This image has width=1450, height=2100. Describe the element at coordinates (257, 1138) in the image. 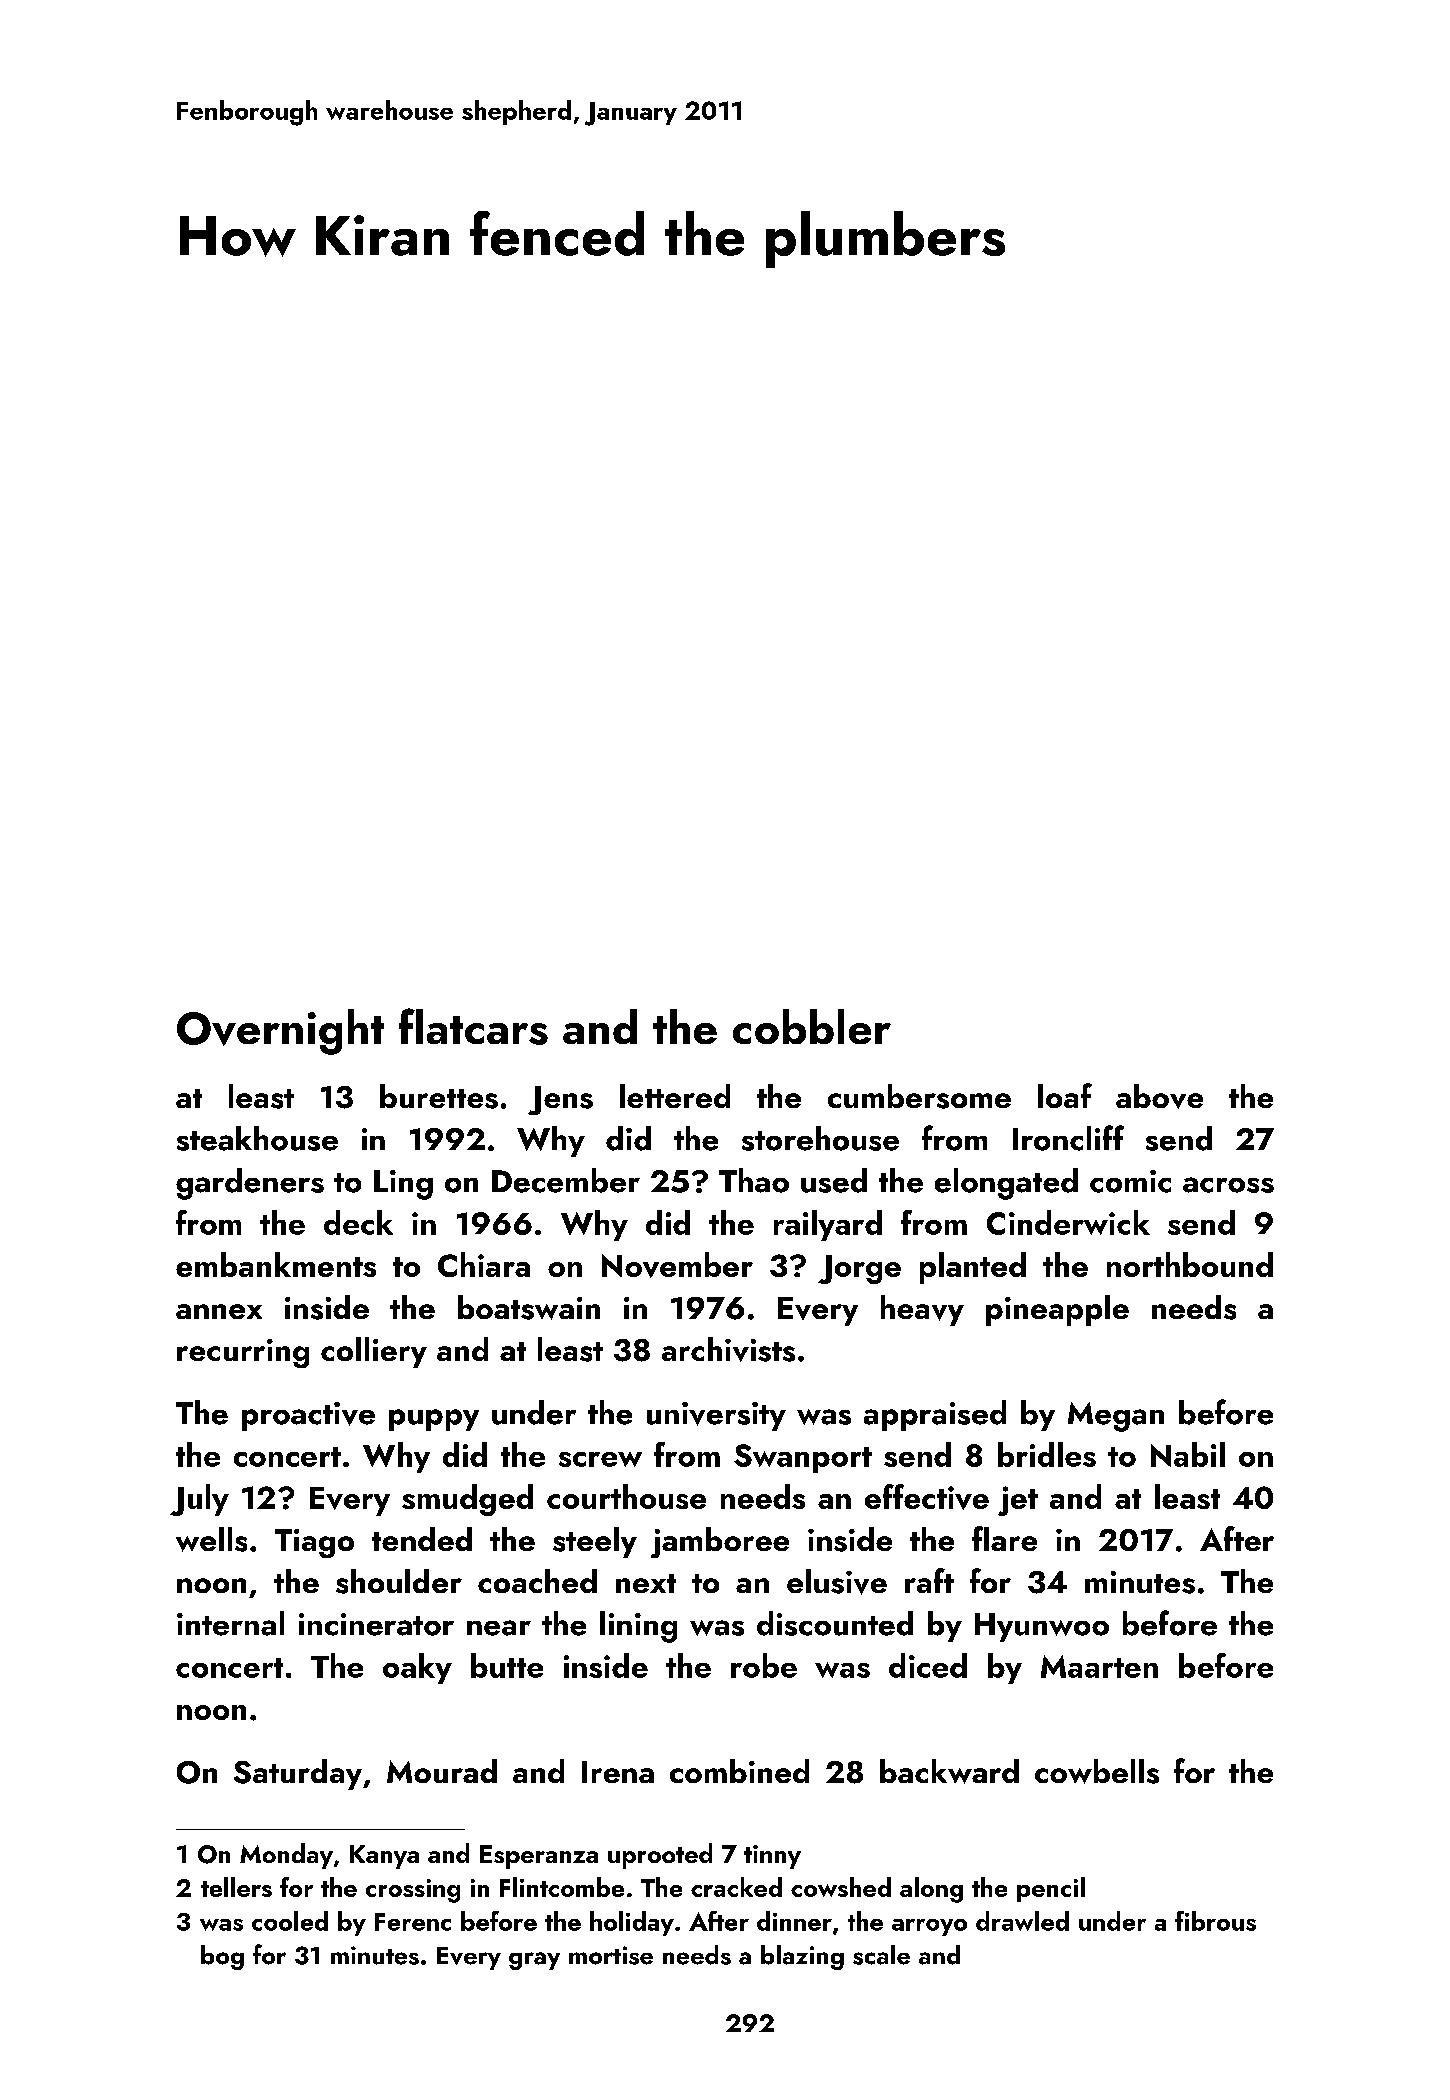

I see `steakhouse` at that location.
